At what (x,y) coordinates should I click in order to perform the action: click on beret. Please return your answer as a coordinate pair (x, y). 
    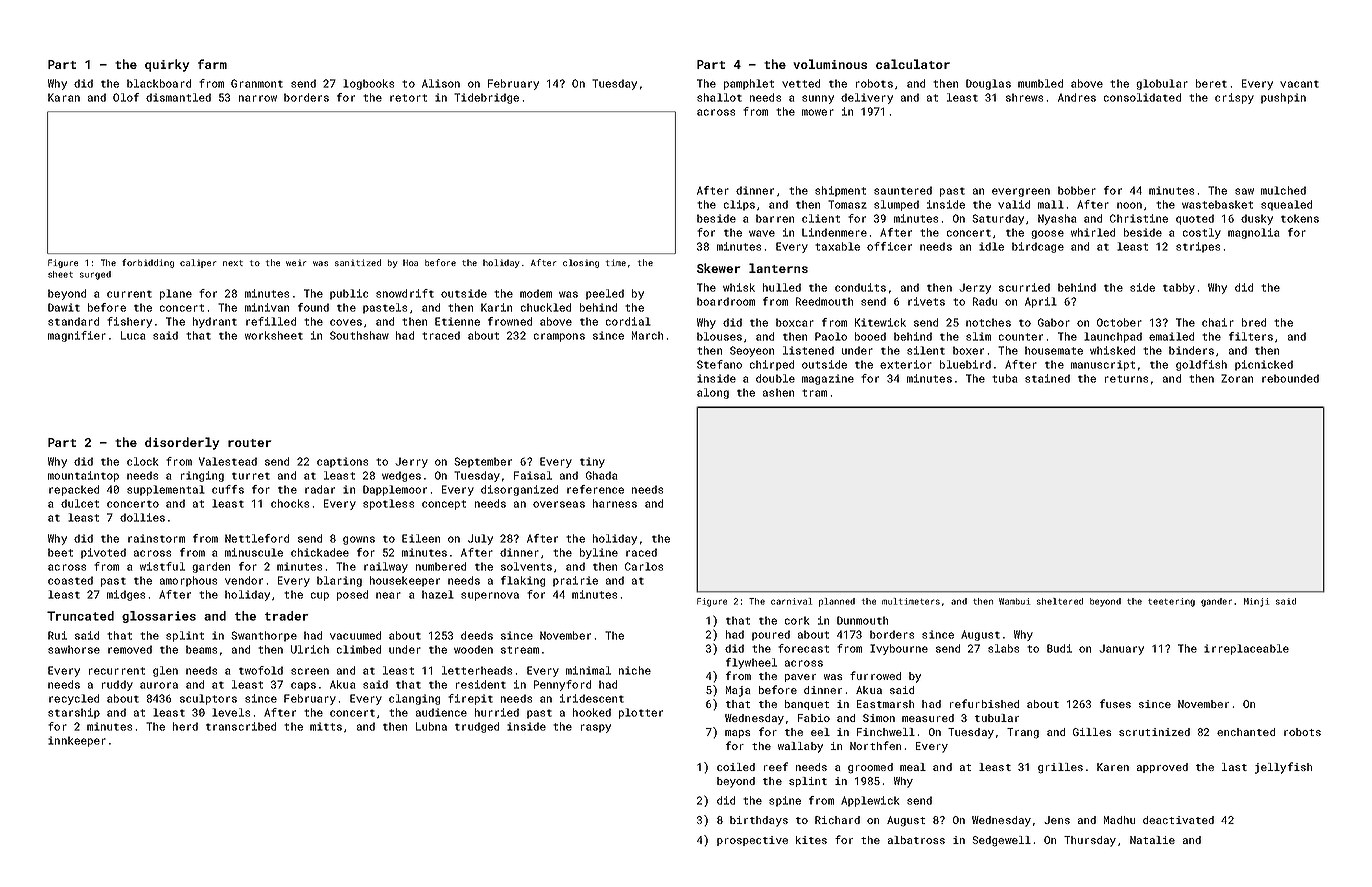
    Looking at the image, I should click on (1211, 83).
